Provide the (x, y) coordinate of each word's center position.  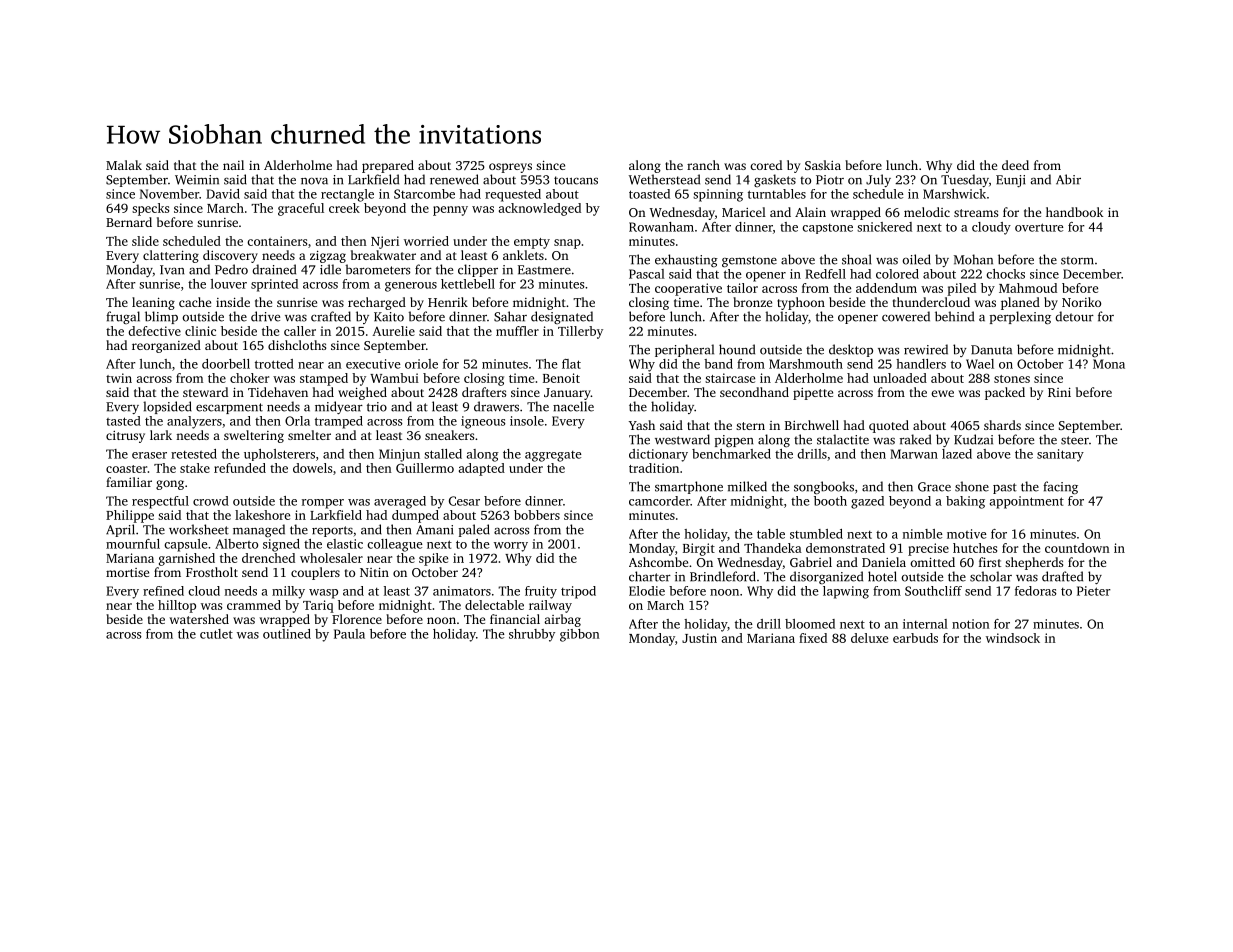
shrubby (532, 635)
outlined (287, 634)
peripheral (684, 350)
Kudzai (973, 439)
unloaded (900, 378)
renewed (454, 179)
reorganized (166, 346)
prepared (388, 166)
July (878, 180)
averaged (400, 502)
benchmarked (731, 454)
